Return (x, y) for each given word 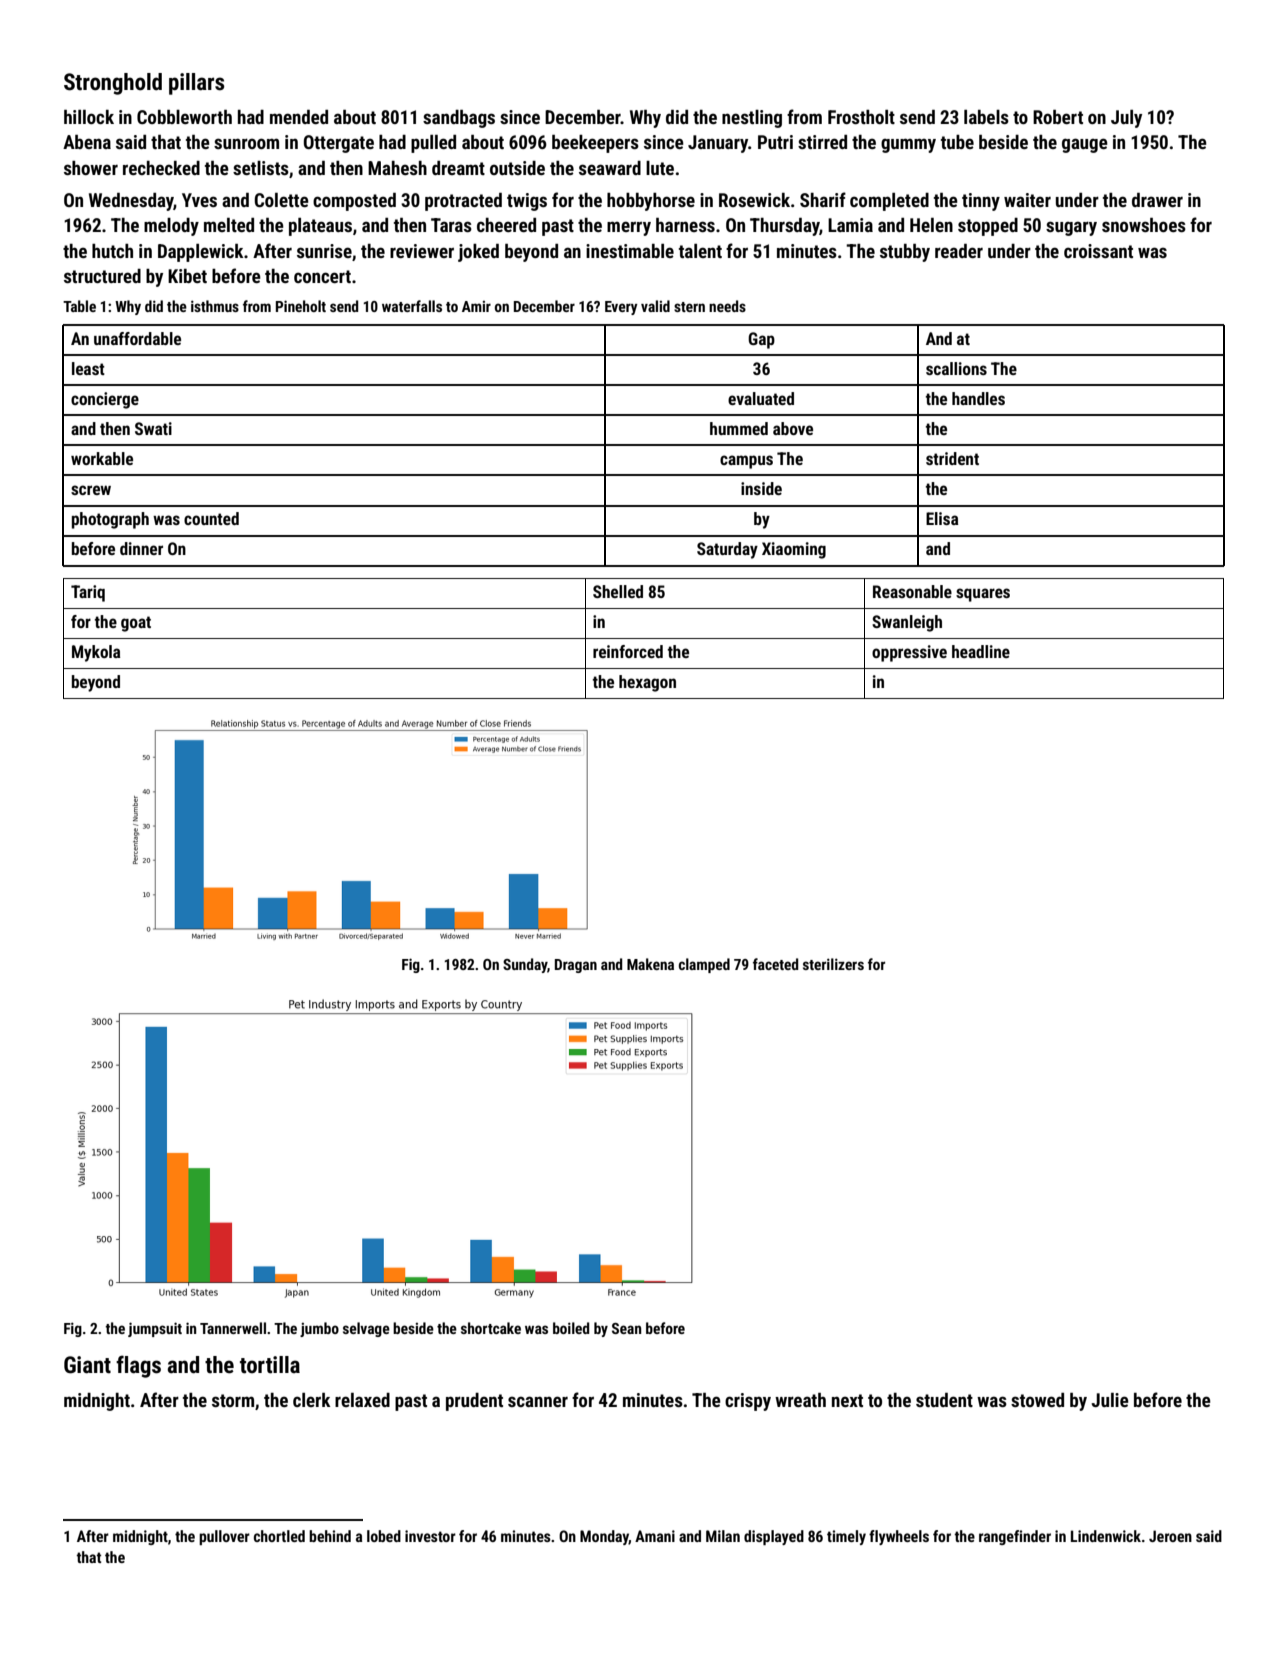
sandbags (459, 119)
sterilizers (833, 964)
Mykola (96, 653)
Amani (655, 1536)
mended (299, 117)
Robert (1058, 117)
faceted (775, 964)
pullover (224, 1537)
